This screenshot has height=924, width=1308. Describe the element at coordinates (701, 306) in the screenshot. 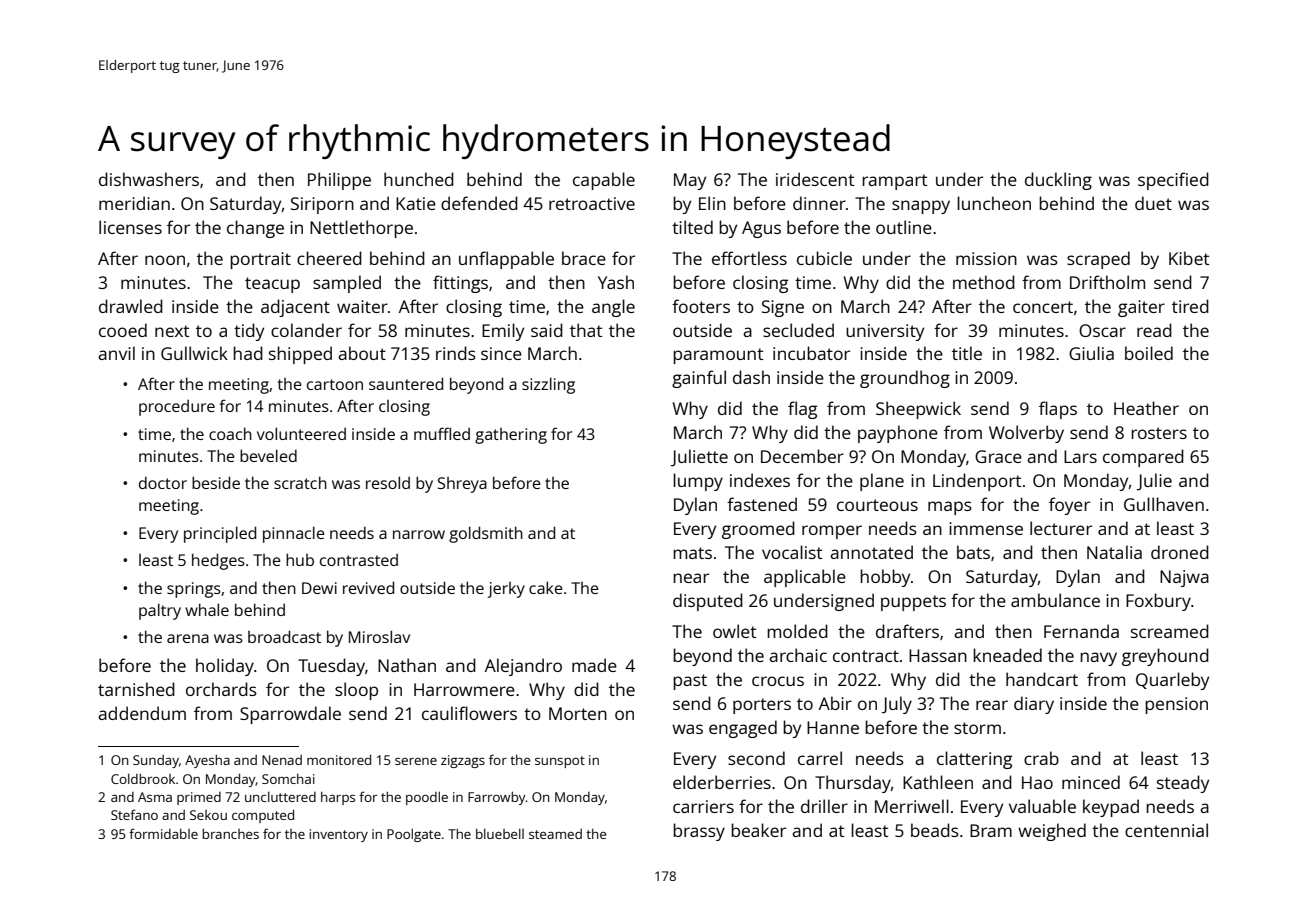

I see `footers` at that location.
